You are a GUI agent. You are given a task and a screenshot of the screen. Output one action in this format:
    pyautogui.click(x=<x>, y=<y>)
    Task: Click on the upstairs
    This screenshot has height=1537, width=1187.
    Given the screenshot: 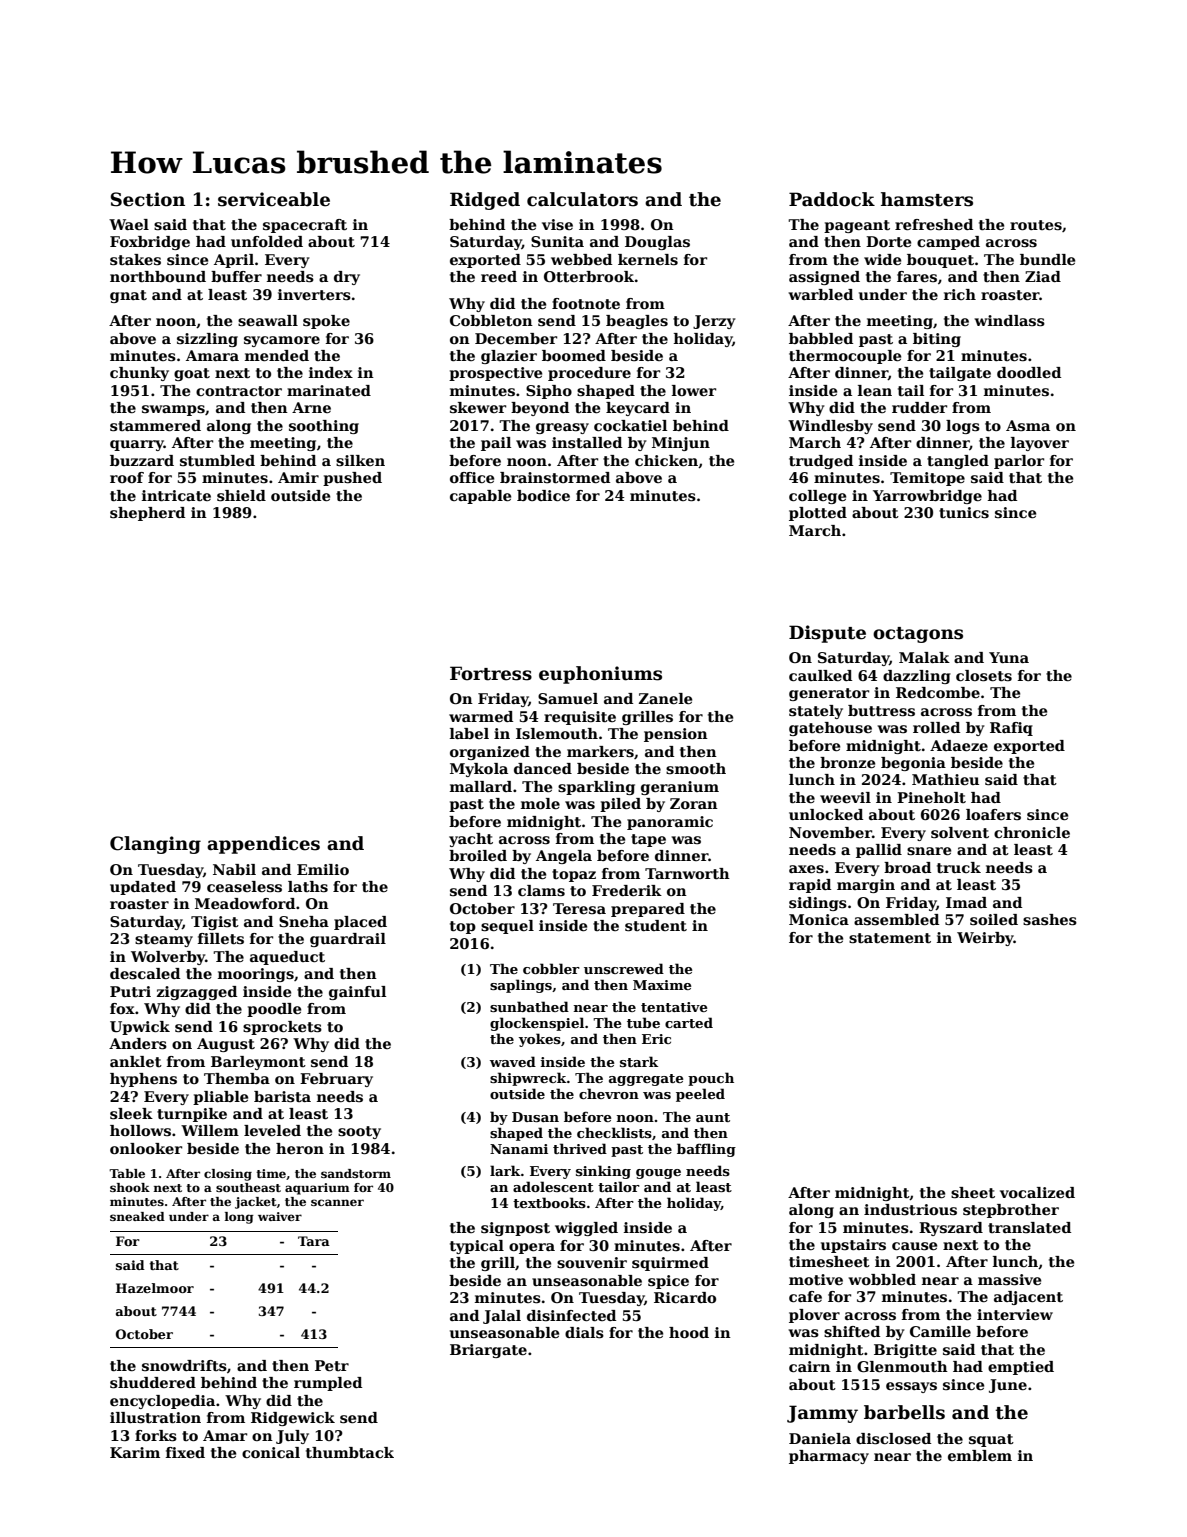 What is the action you would take?
    pyautogui.click(x=853, y=1246)
